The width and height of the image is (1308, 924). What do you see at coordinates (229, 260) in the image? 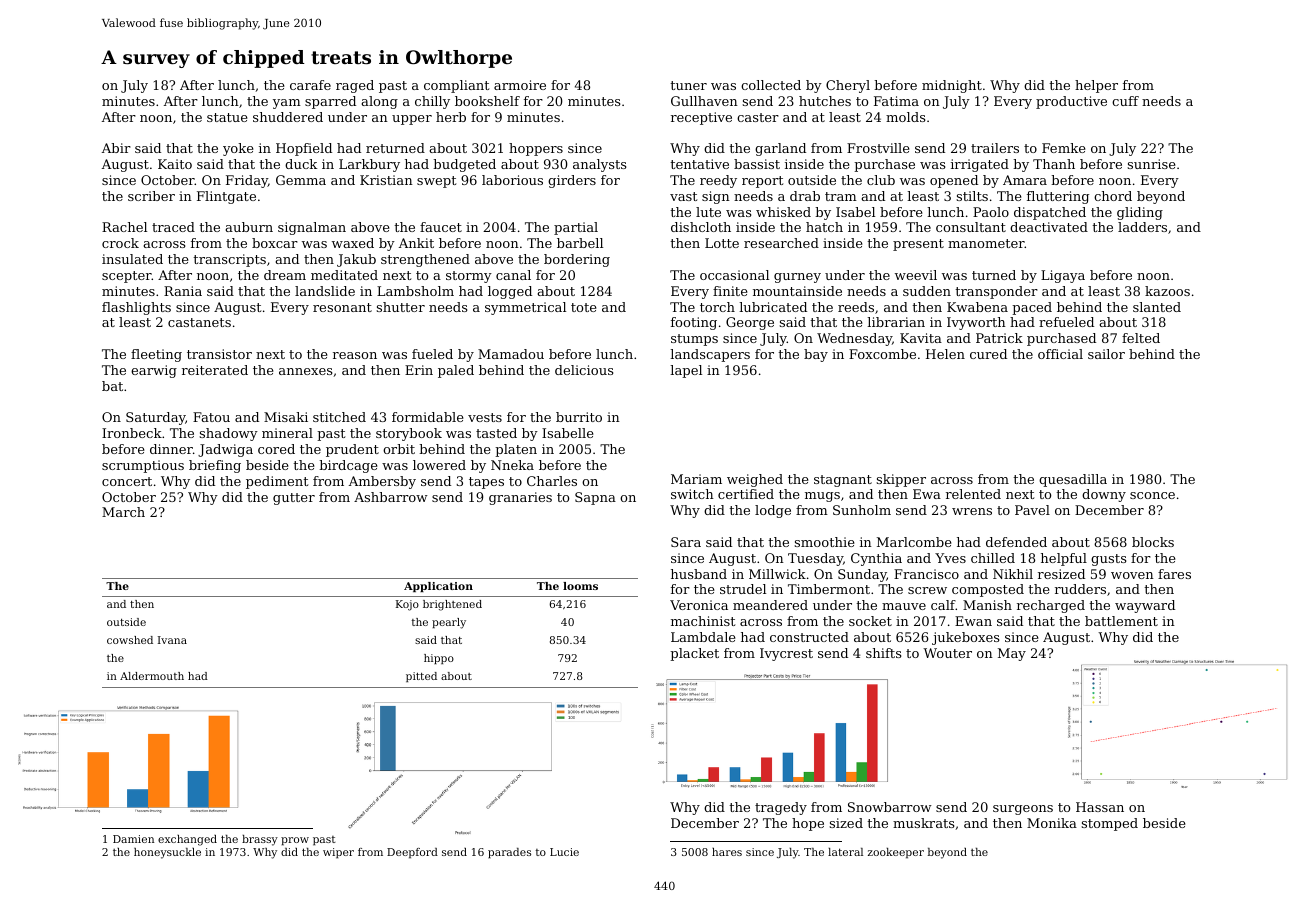
I see `transcripts` at bounding box center [229, 260].
